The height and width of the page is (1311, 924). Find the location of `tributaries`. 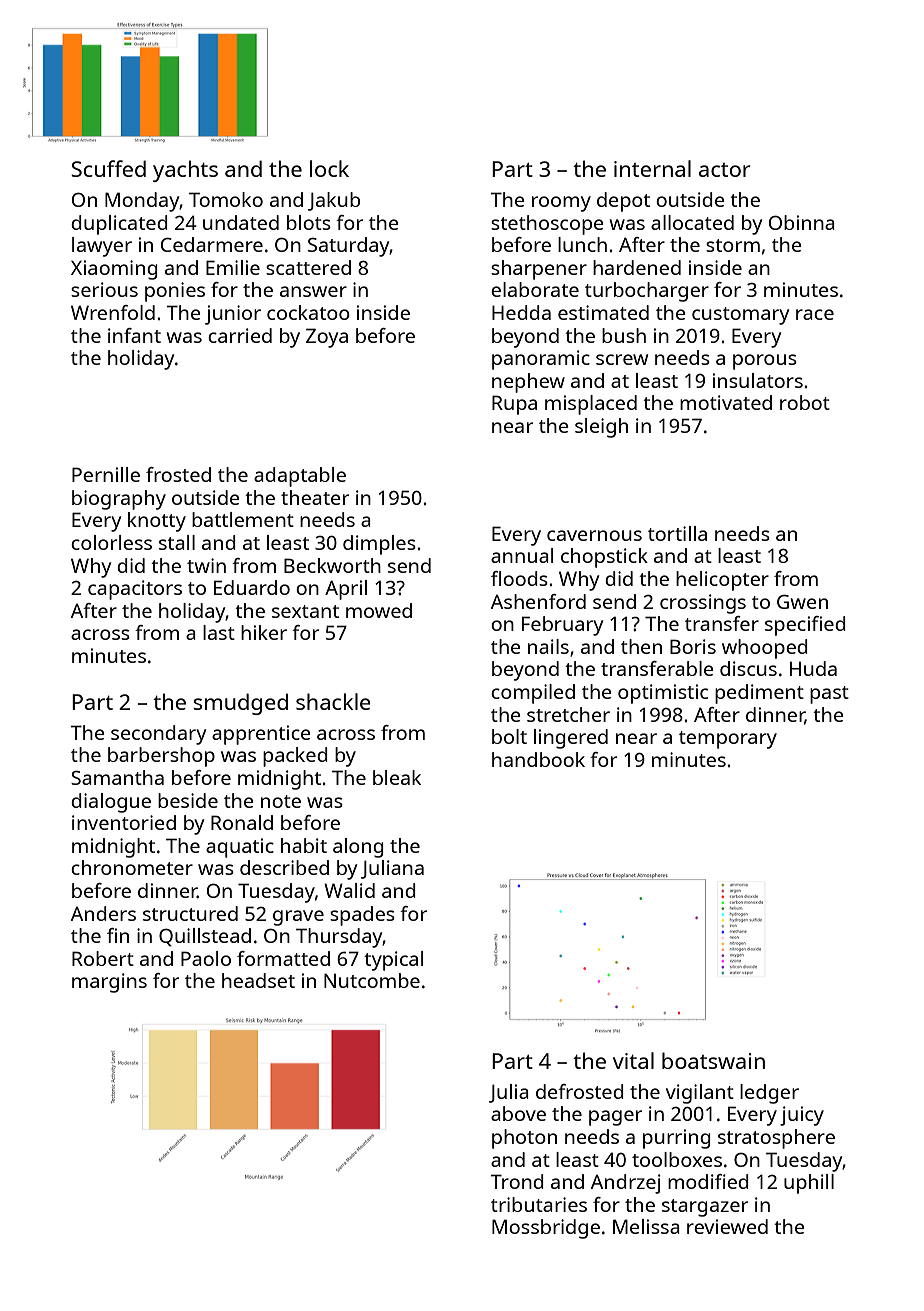

tributaries is located at coordinates (539, 1204).
